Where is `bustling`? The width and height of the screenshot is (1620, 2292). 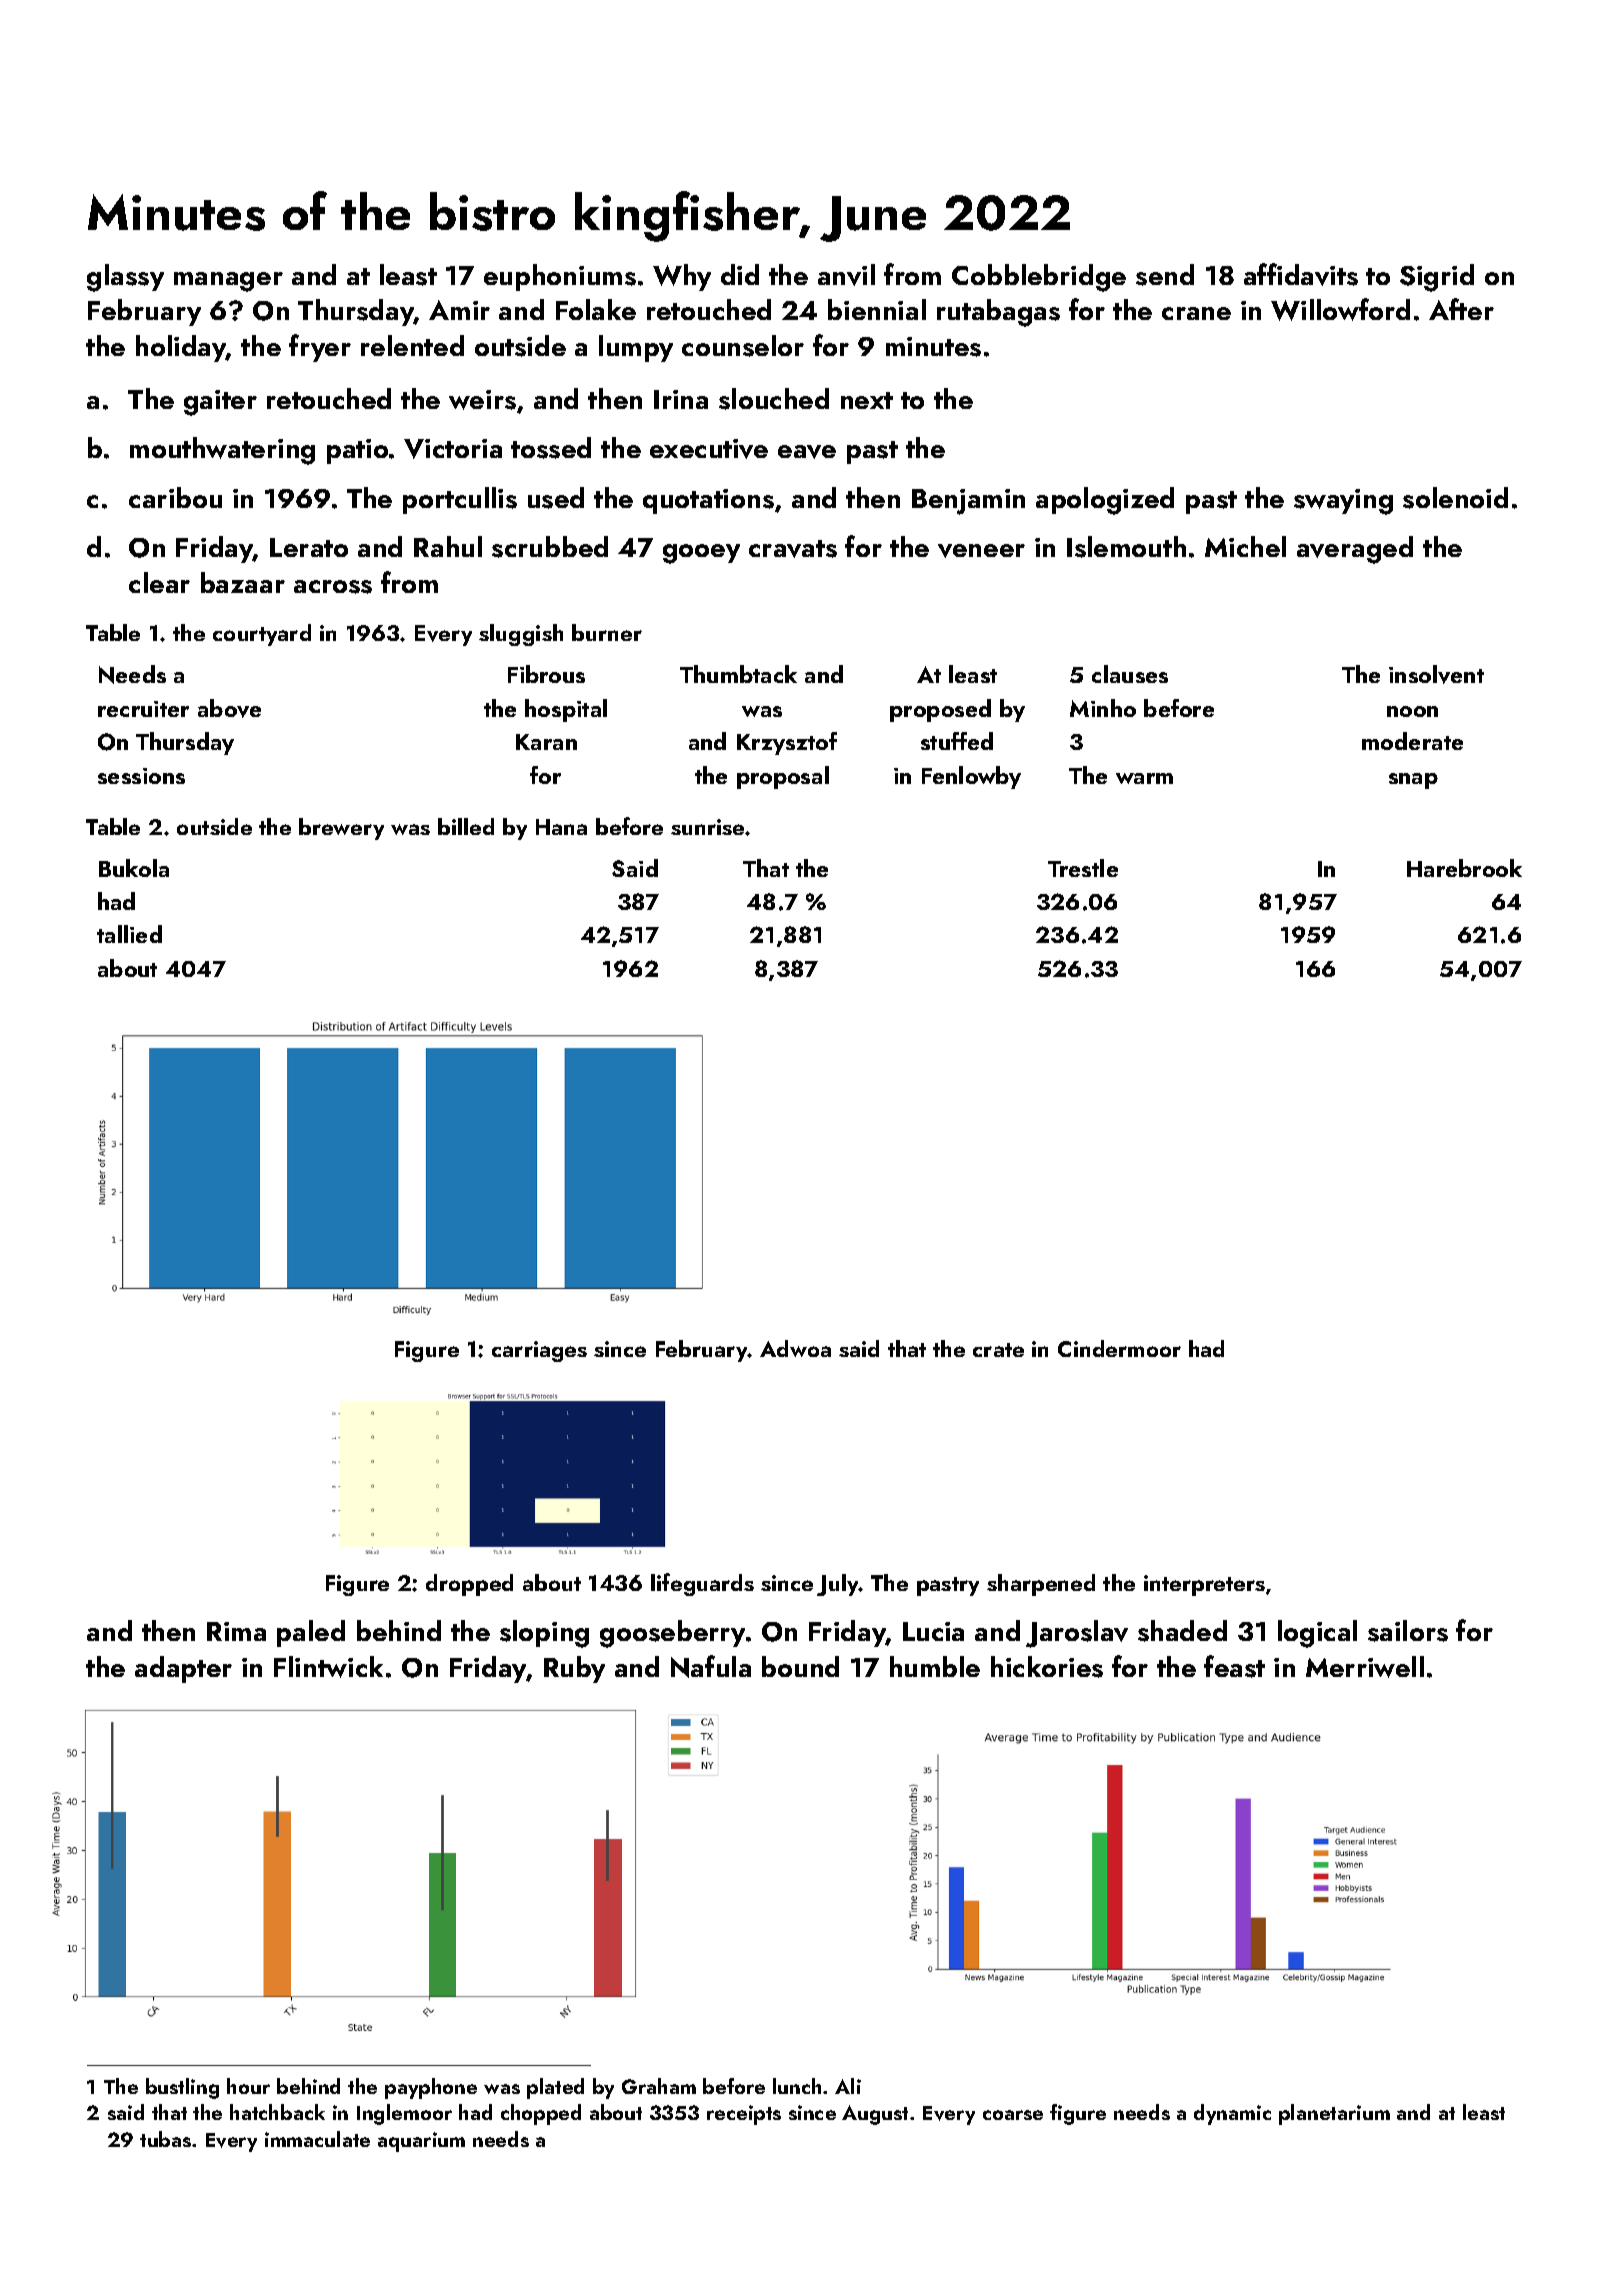
bustling is located at coordinates (182, 2088).
